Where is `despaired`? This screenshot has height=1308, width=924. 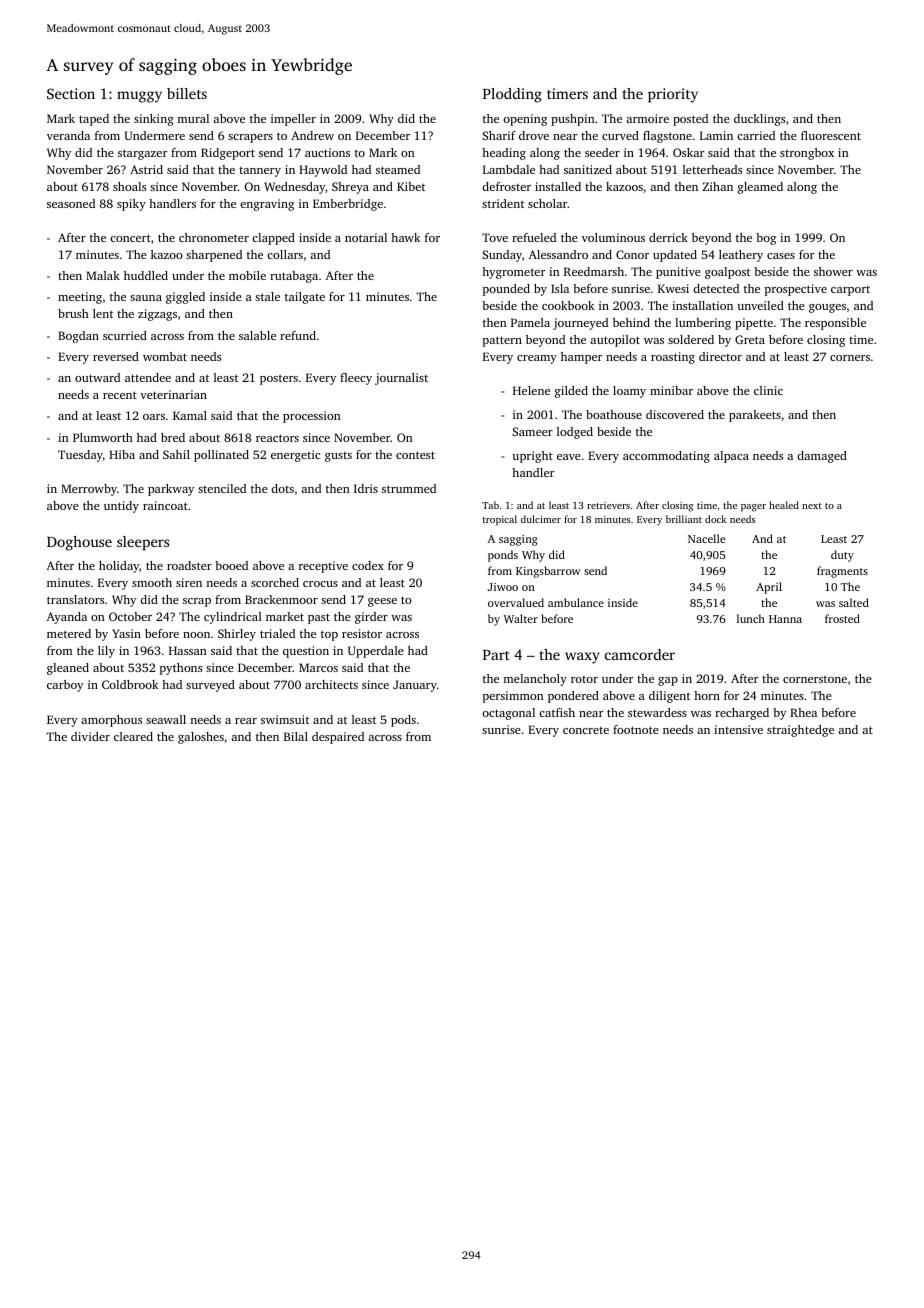 despaired is located at coordinates (338, 738).
